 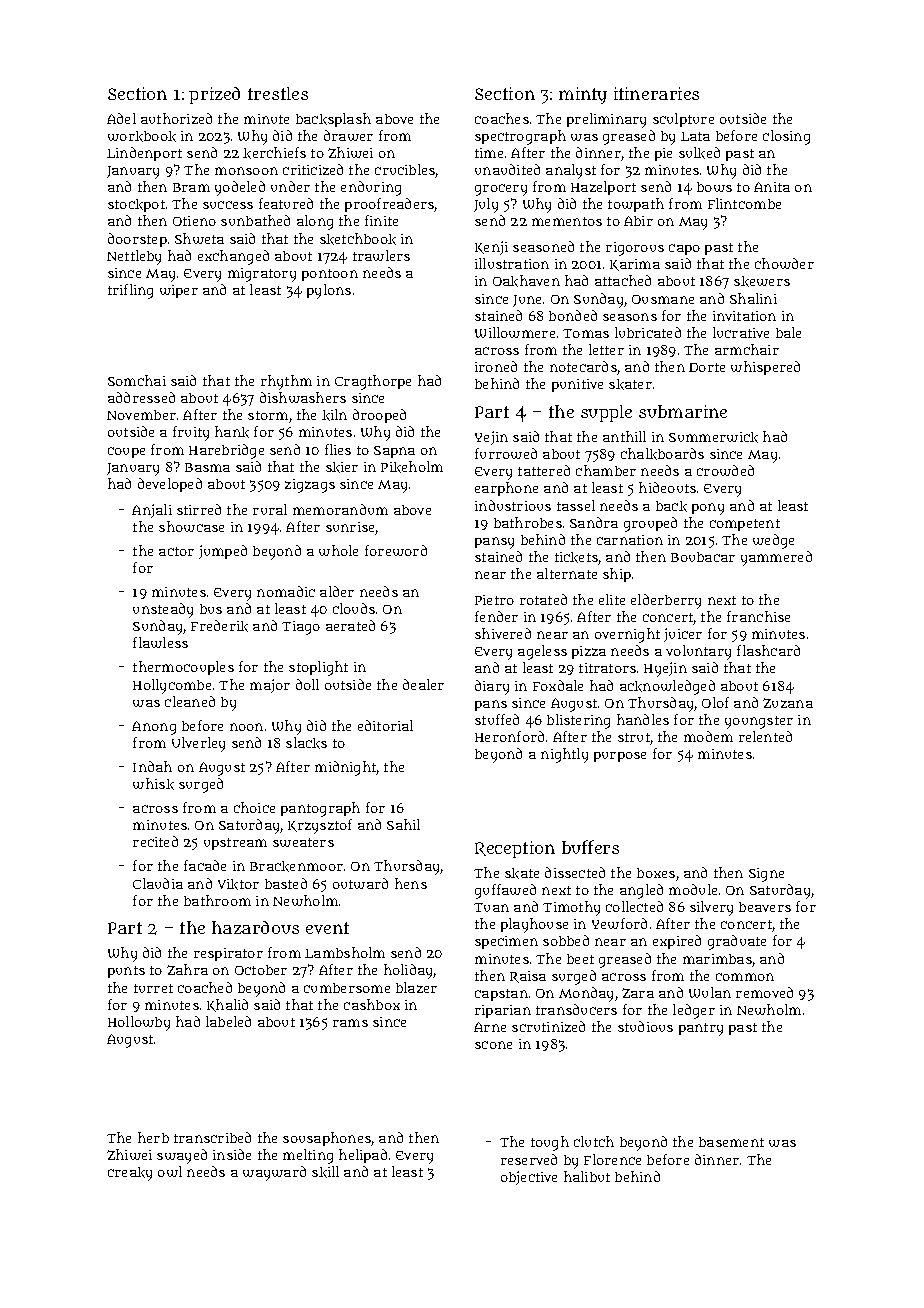 I want to click on itineraries, so click(x=656, y=93).
